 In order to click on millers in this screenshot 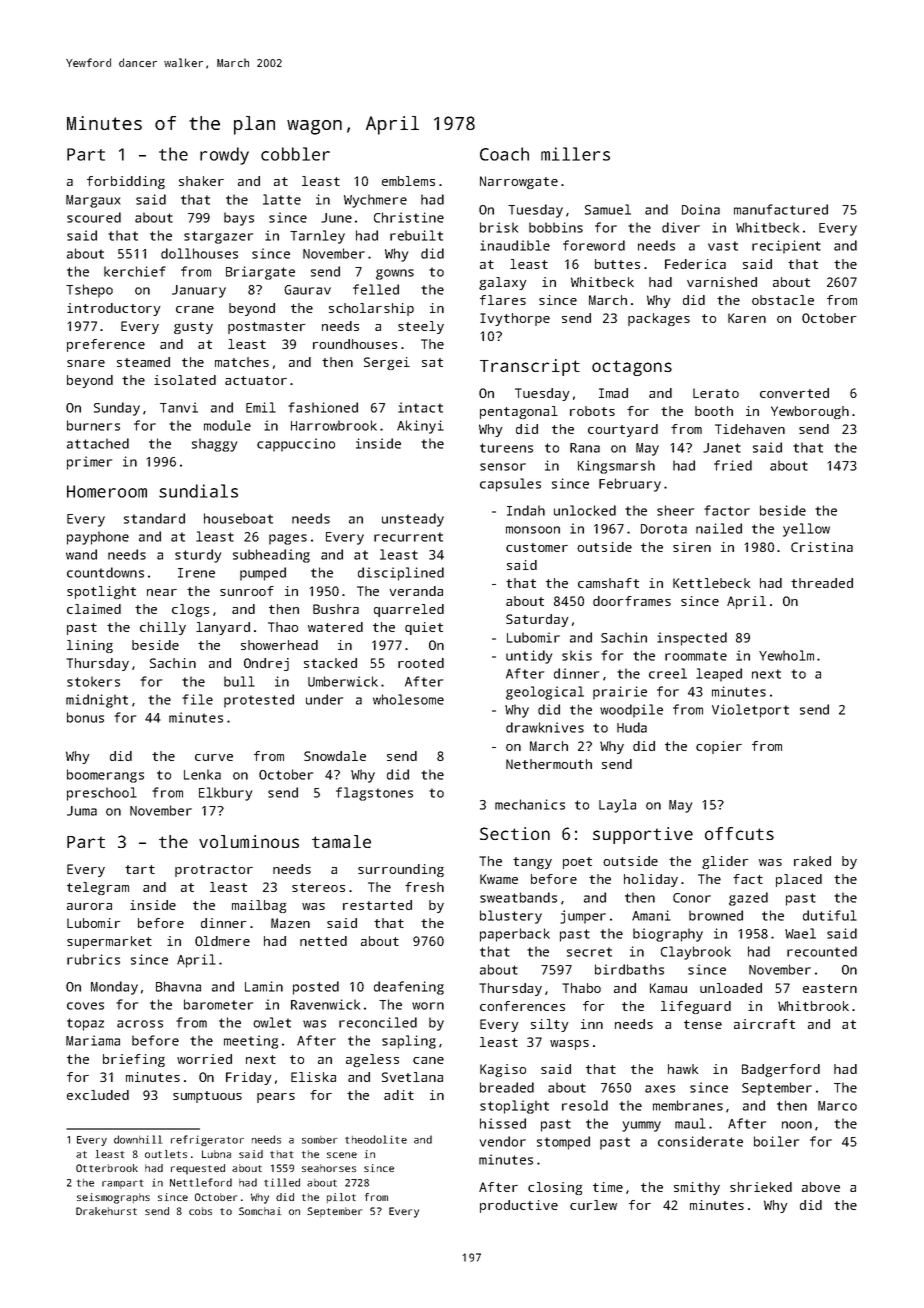, I will do `click(575, 154)`.
